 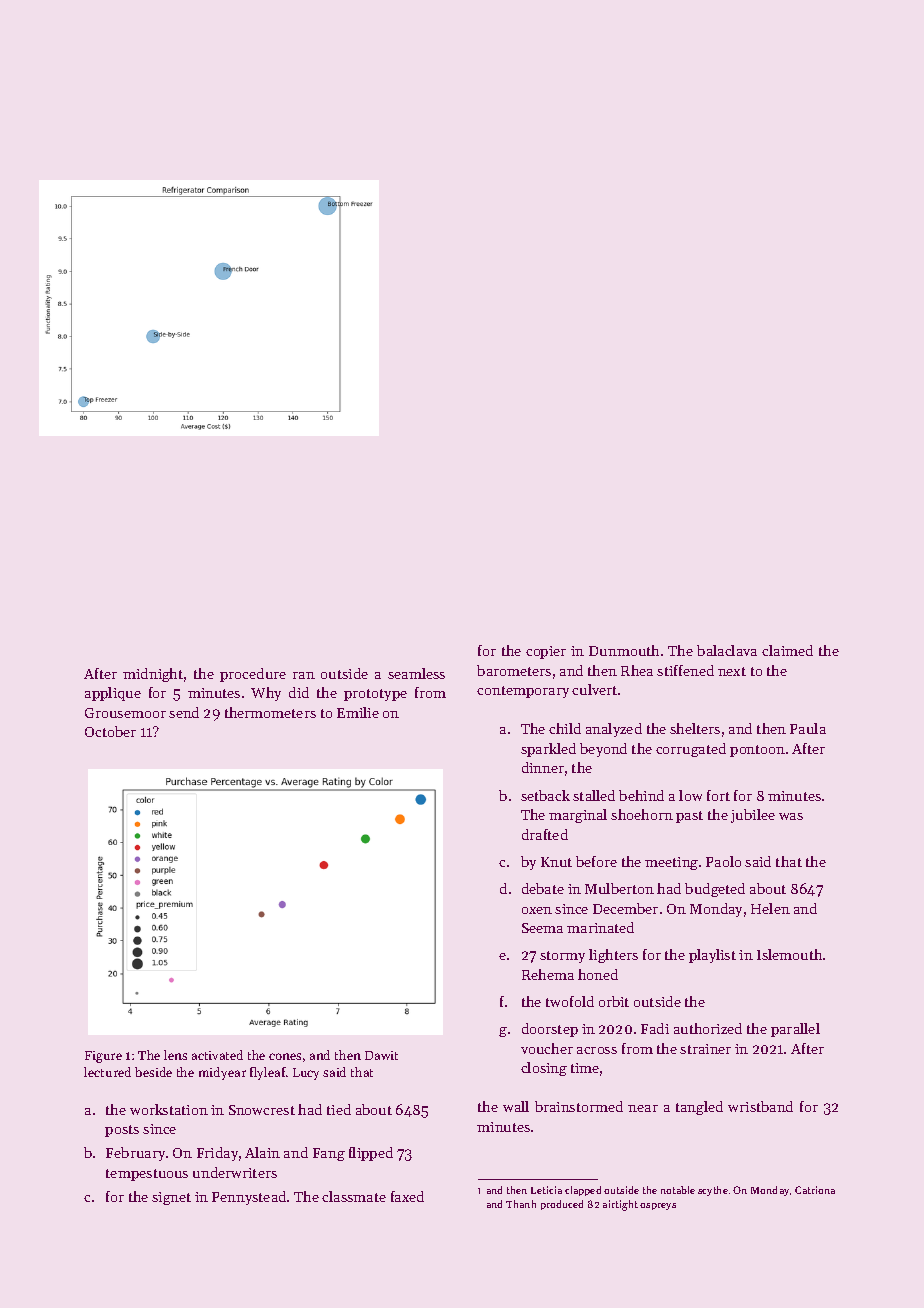 What do you see at coordinates (546, 652) in the image?
I see `copier` at bounding box center [546, 652].
